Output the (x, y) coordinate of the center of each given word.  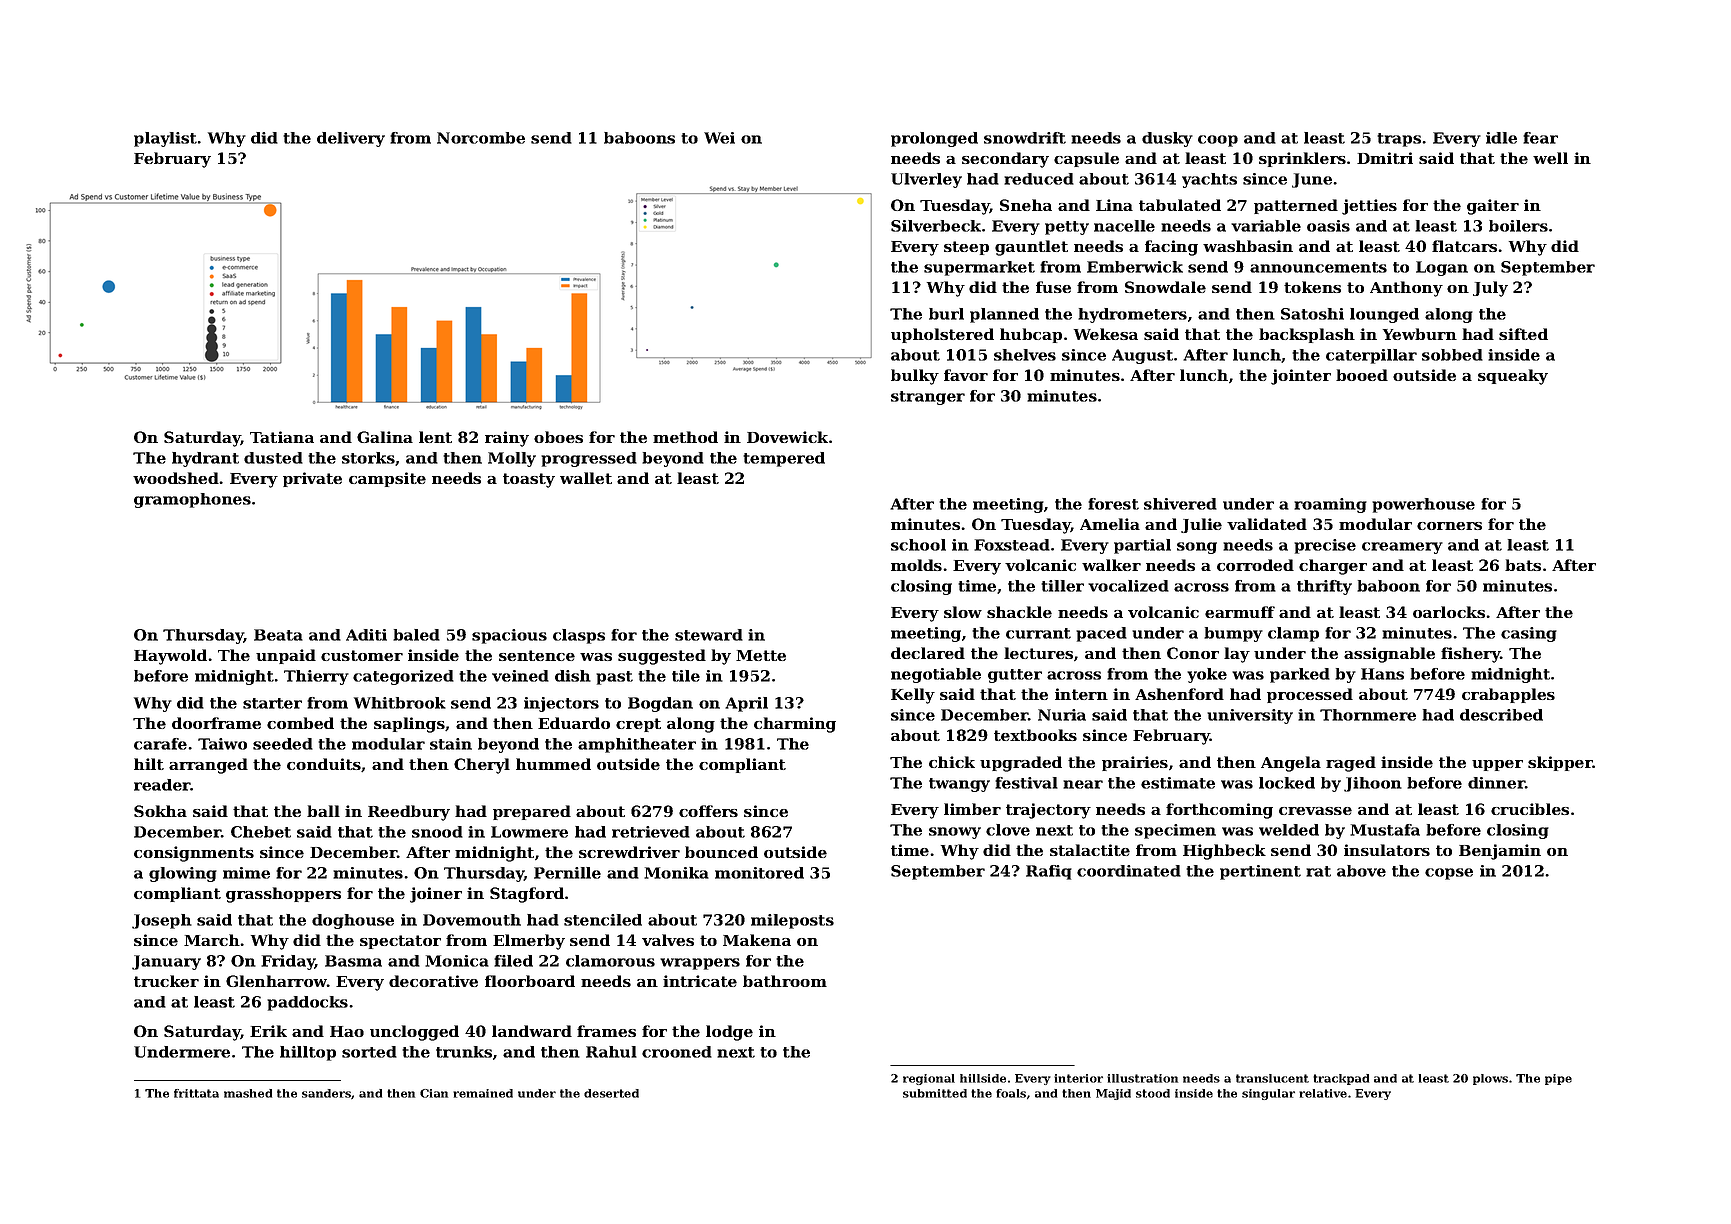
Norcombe (481, 138)
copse (1449, 874)
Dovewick (787, 437)
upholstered (942, 335)
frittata (196, 1093)
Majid (1113, 1094)
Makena (757, 940)
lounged (1384, 315)
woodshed (176, 478)
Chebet (261, 832)
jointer (1301, 377)
